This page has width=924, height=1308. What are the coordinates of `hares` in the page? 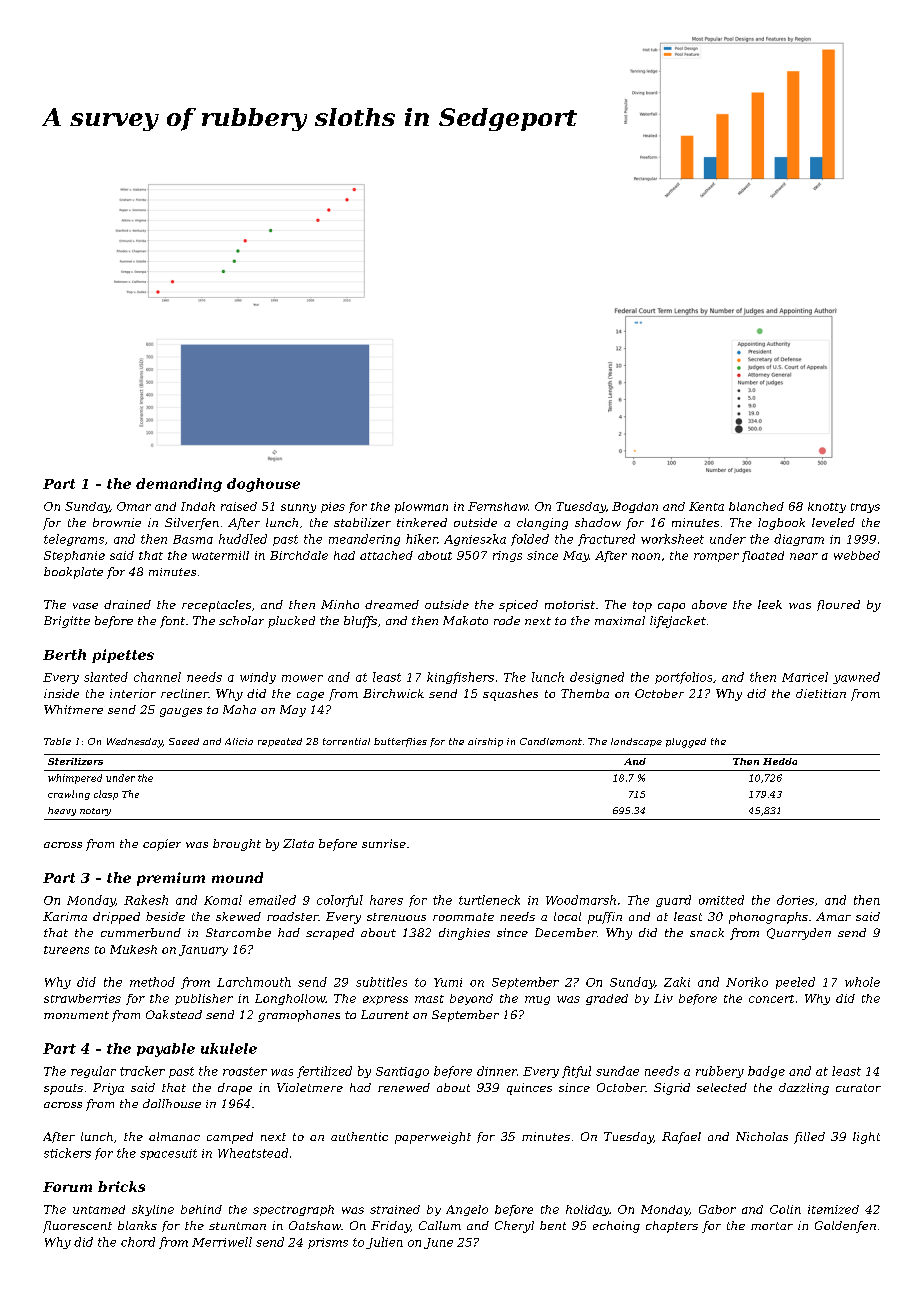 It's located at (386, 900).
